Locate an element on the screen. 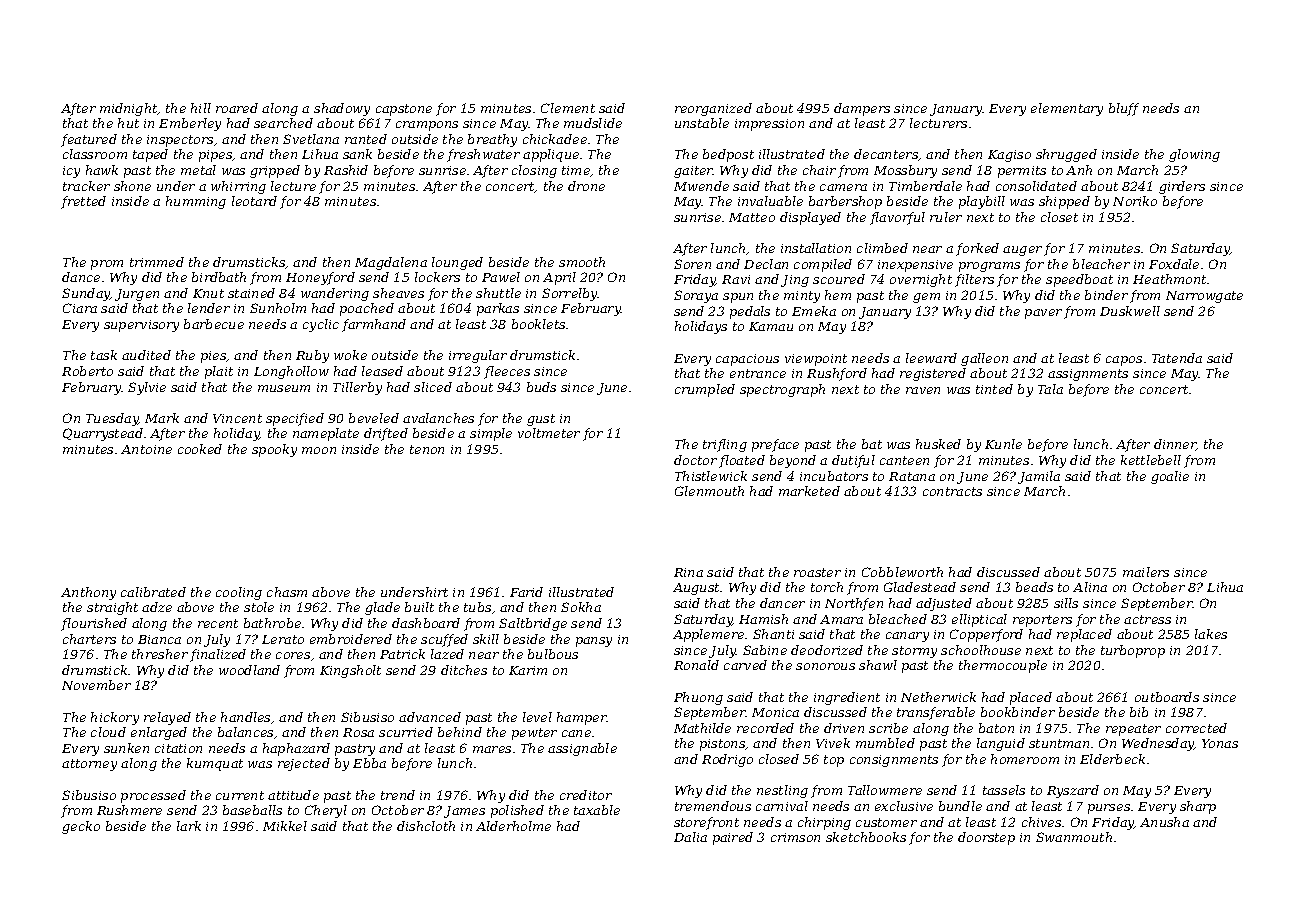 This screenshot has height=924, width=1308. contracts is located at coordinates (952, 491).
